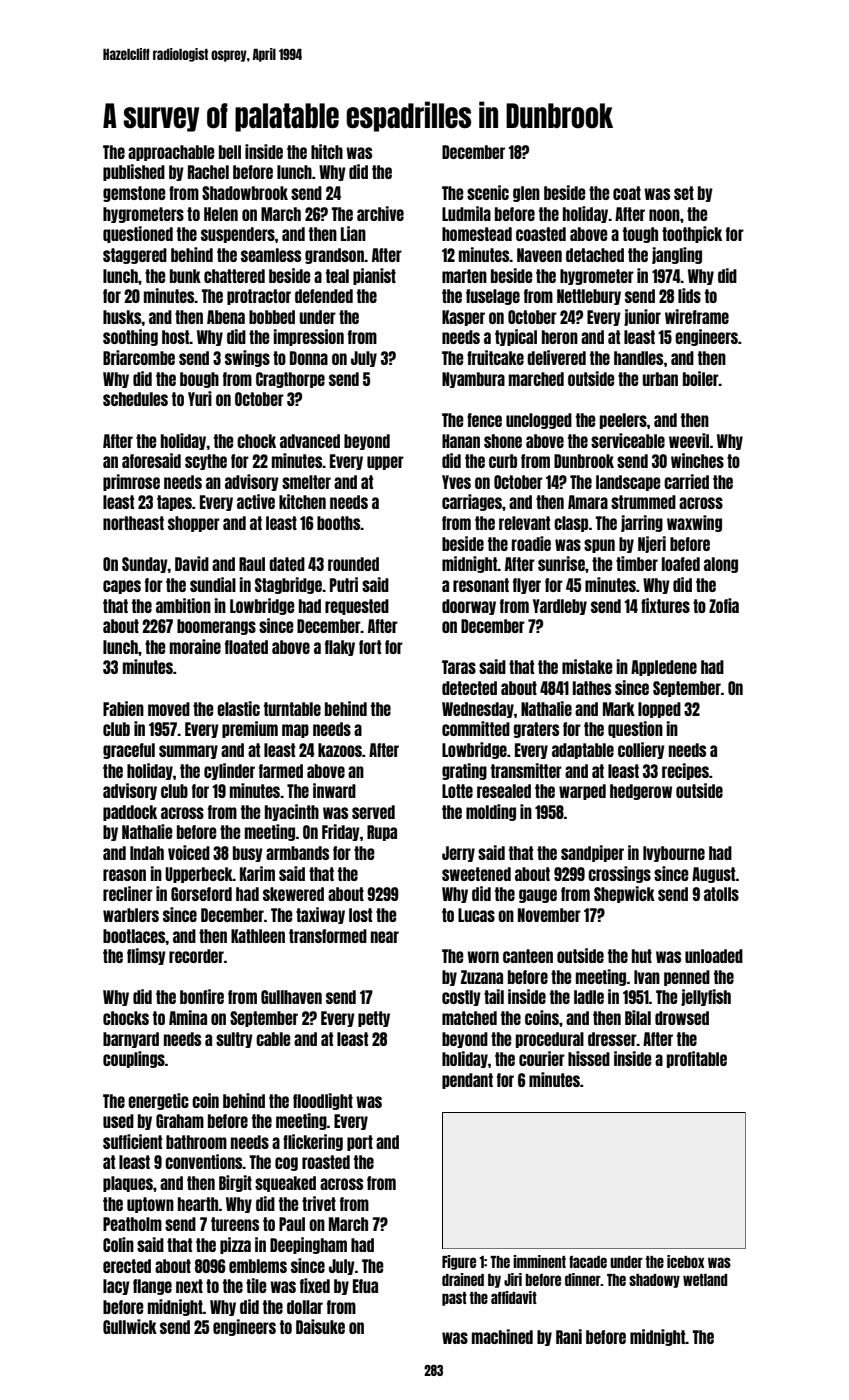  Describe the element at coordinates (320, 1326) in the page. I see `Daisuke` at that location.
